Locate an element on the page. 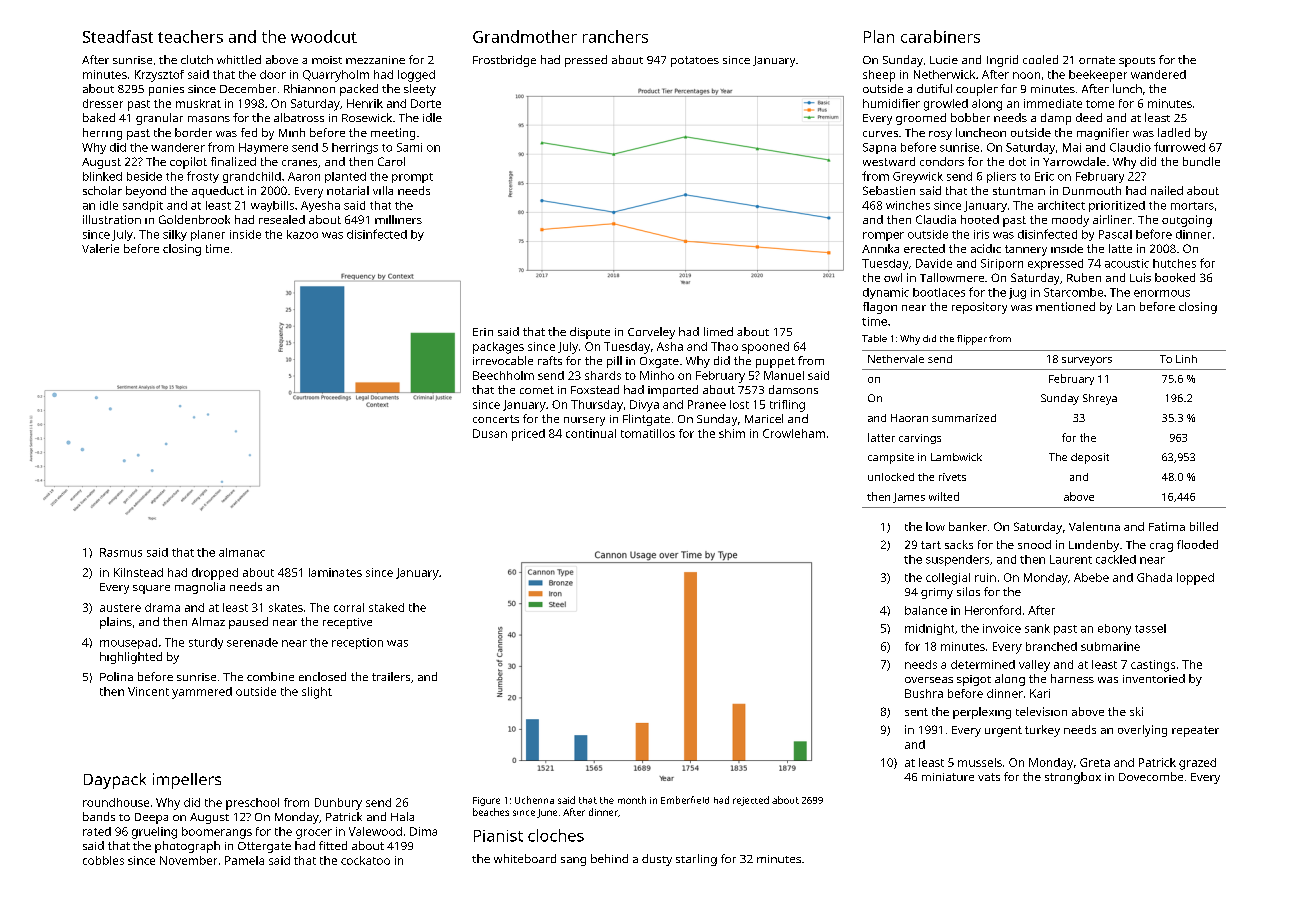 The height and width of the page is (924, 1308). limed is located at coordinates (718, 331).
